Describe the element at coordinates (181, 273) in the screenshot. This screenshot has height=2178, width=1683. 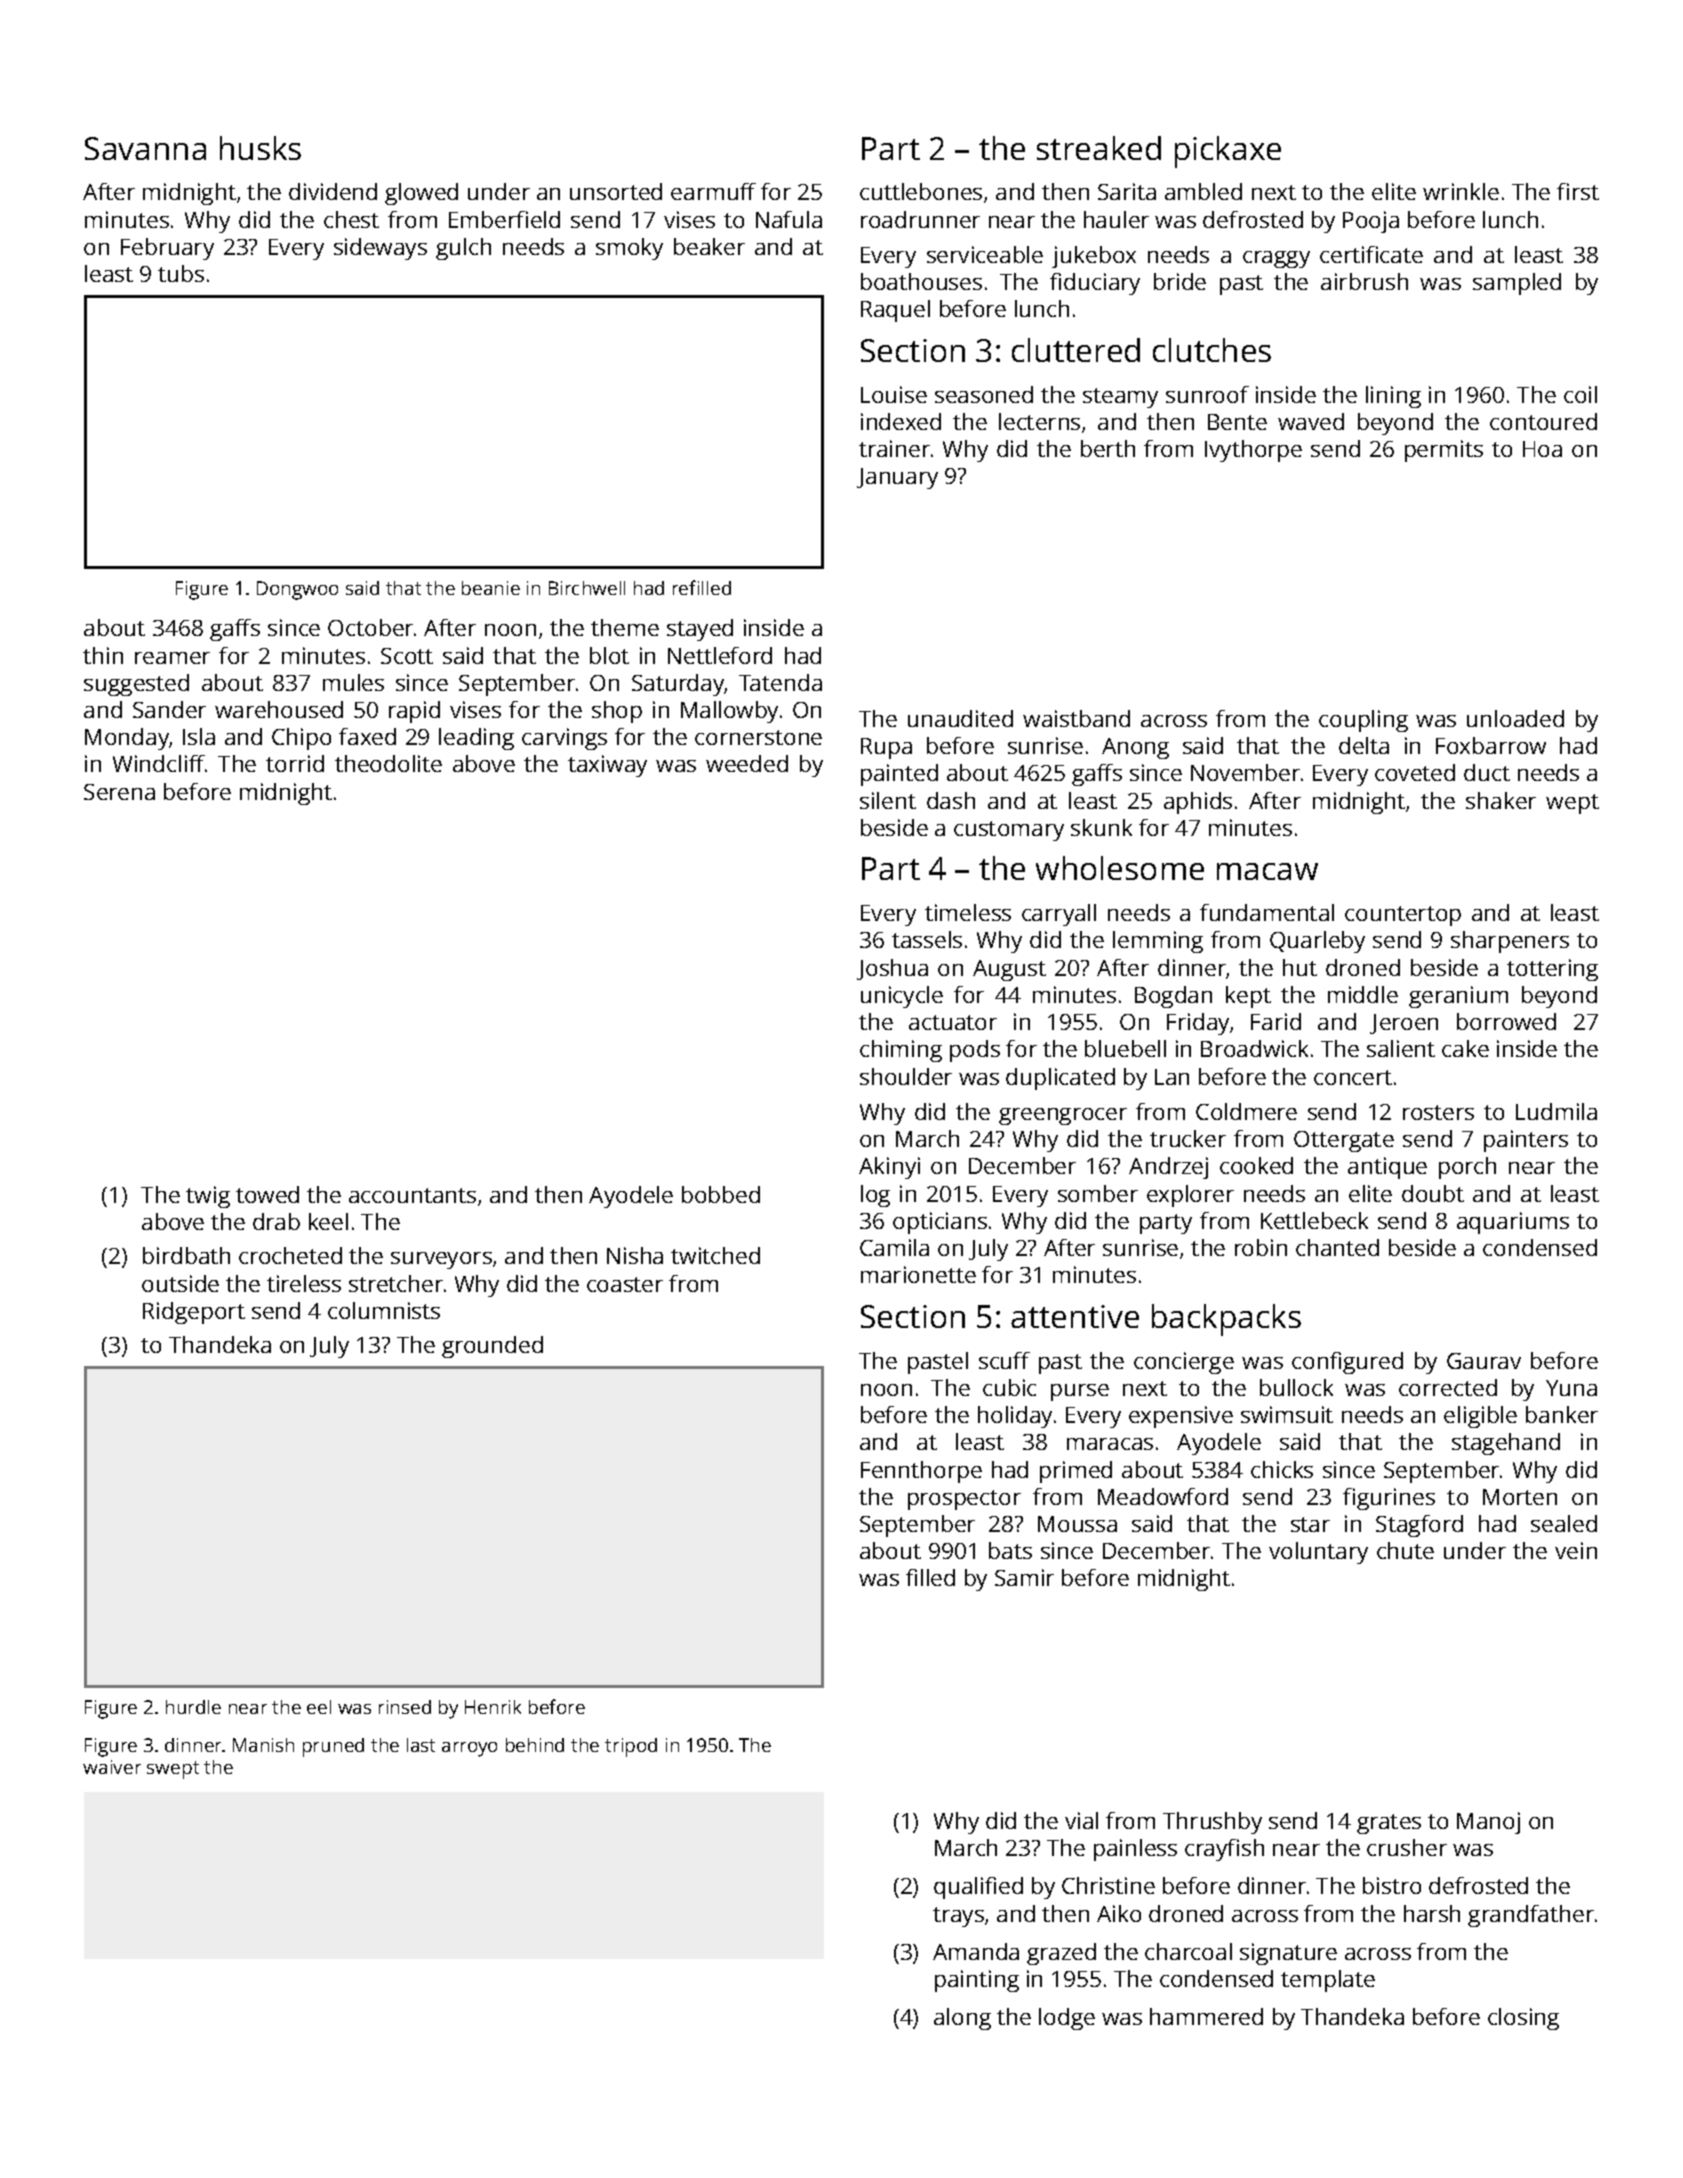
I see `tubs` at that location.
